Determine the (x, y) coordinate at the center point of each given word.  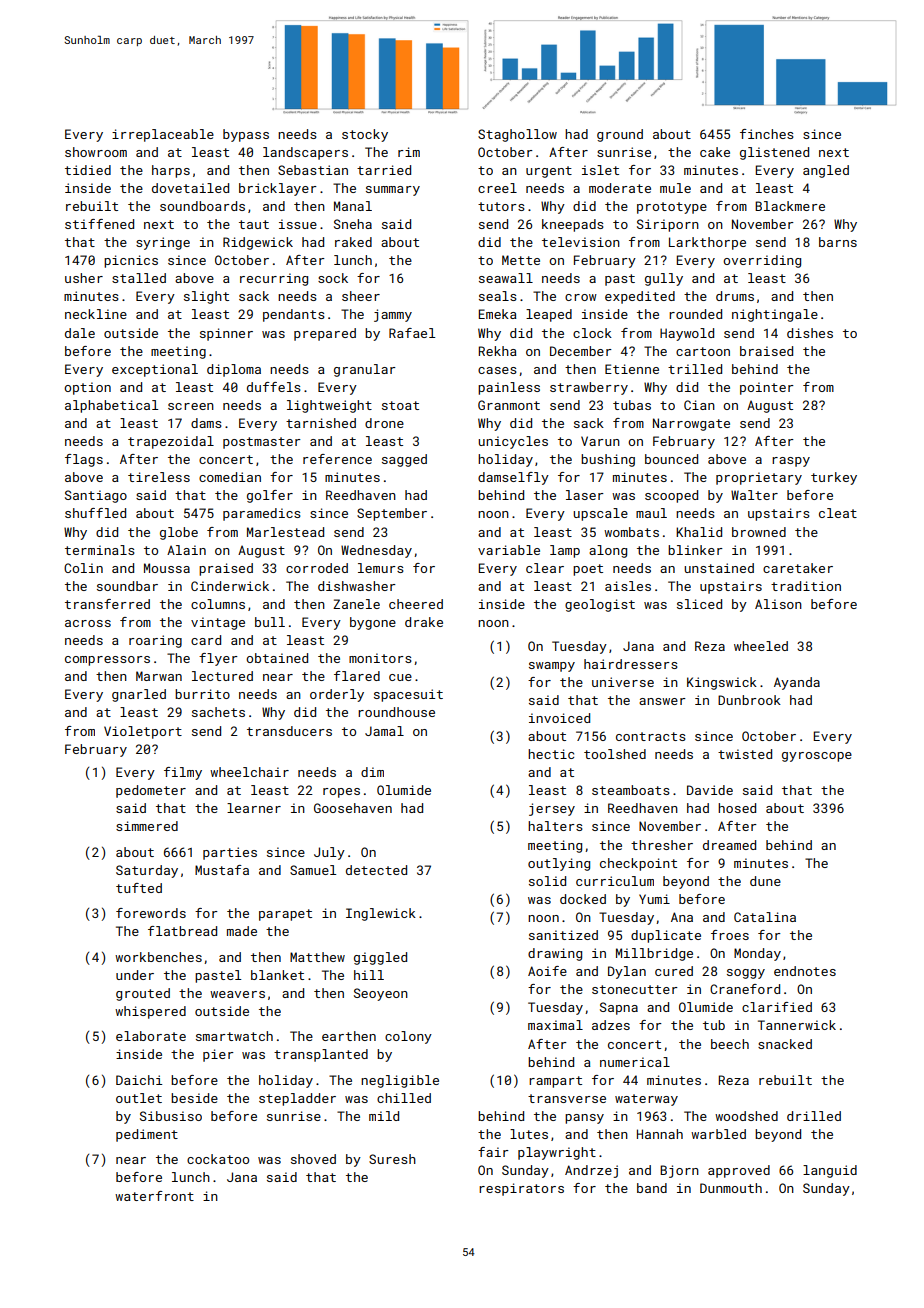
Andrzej (591, 1171)
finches (767, 134)
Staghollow (517, 135)
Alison (778, 604)
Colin (83, 568)
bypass (246, 135)
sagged (404, 460)
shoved (313, 1159)
